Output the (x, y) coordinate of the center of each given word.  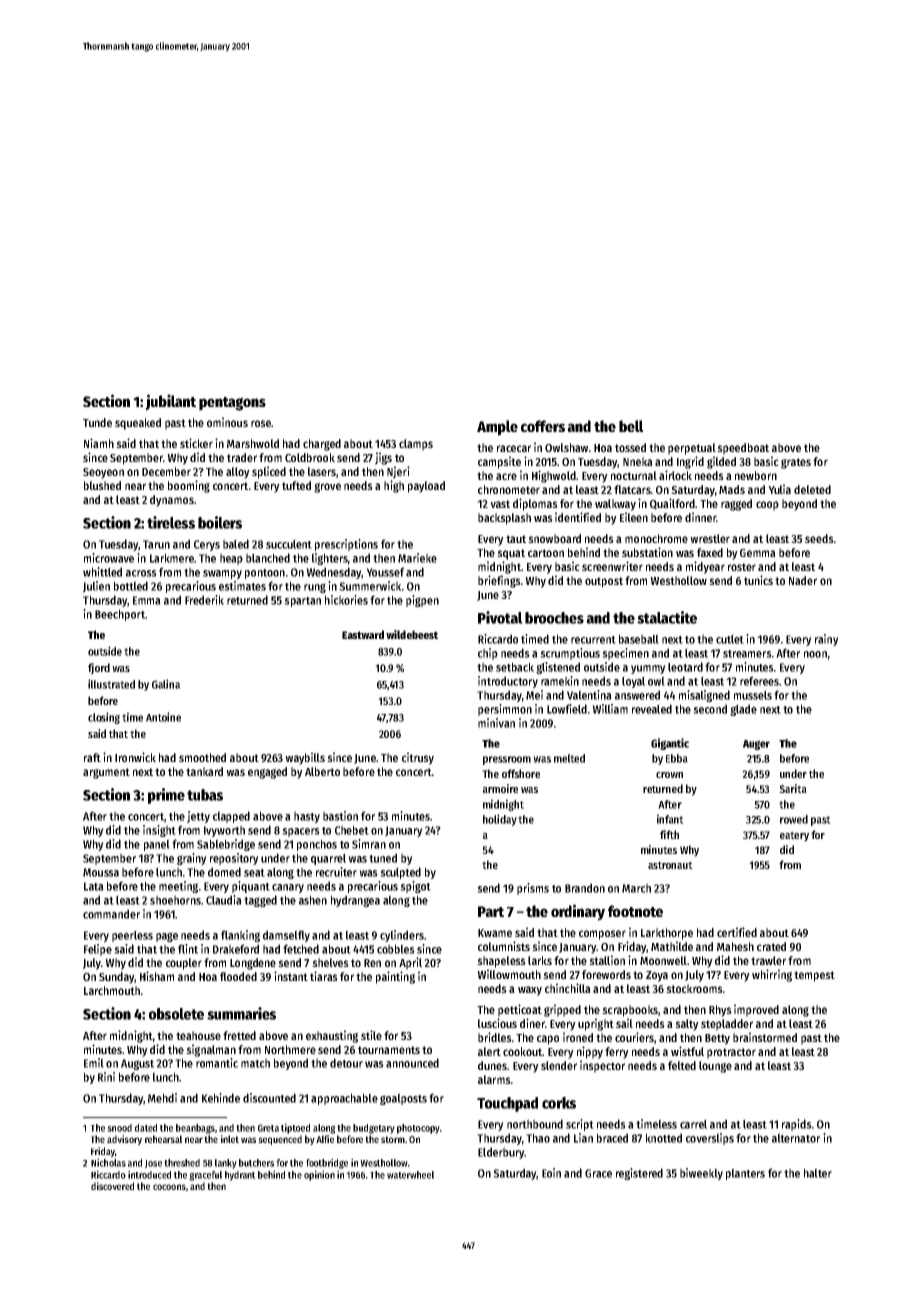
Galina (166, 684)
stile (371, 1035)
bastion (340, 816)
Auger (756, 745)
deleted (812, 489)
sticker (196, 443)
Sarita (793, 788)
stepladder (727, 1025)
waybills (305, 758)
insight (159, 831)
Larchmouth (112, 990)
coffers (543, 426)
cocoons (169, 1187)
